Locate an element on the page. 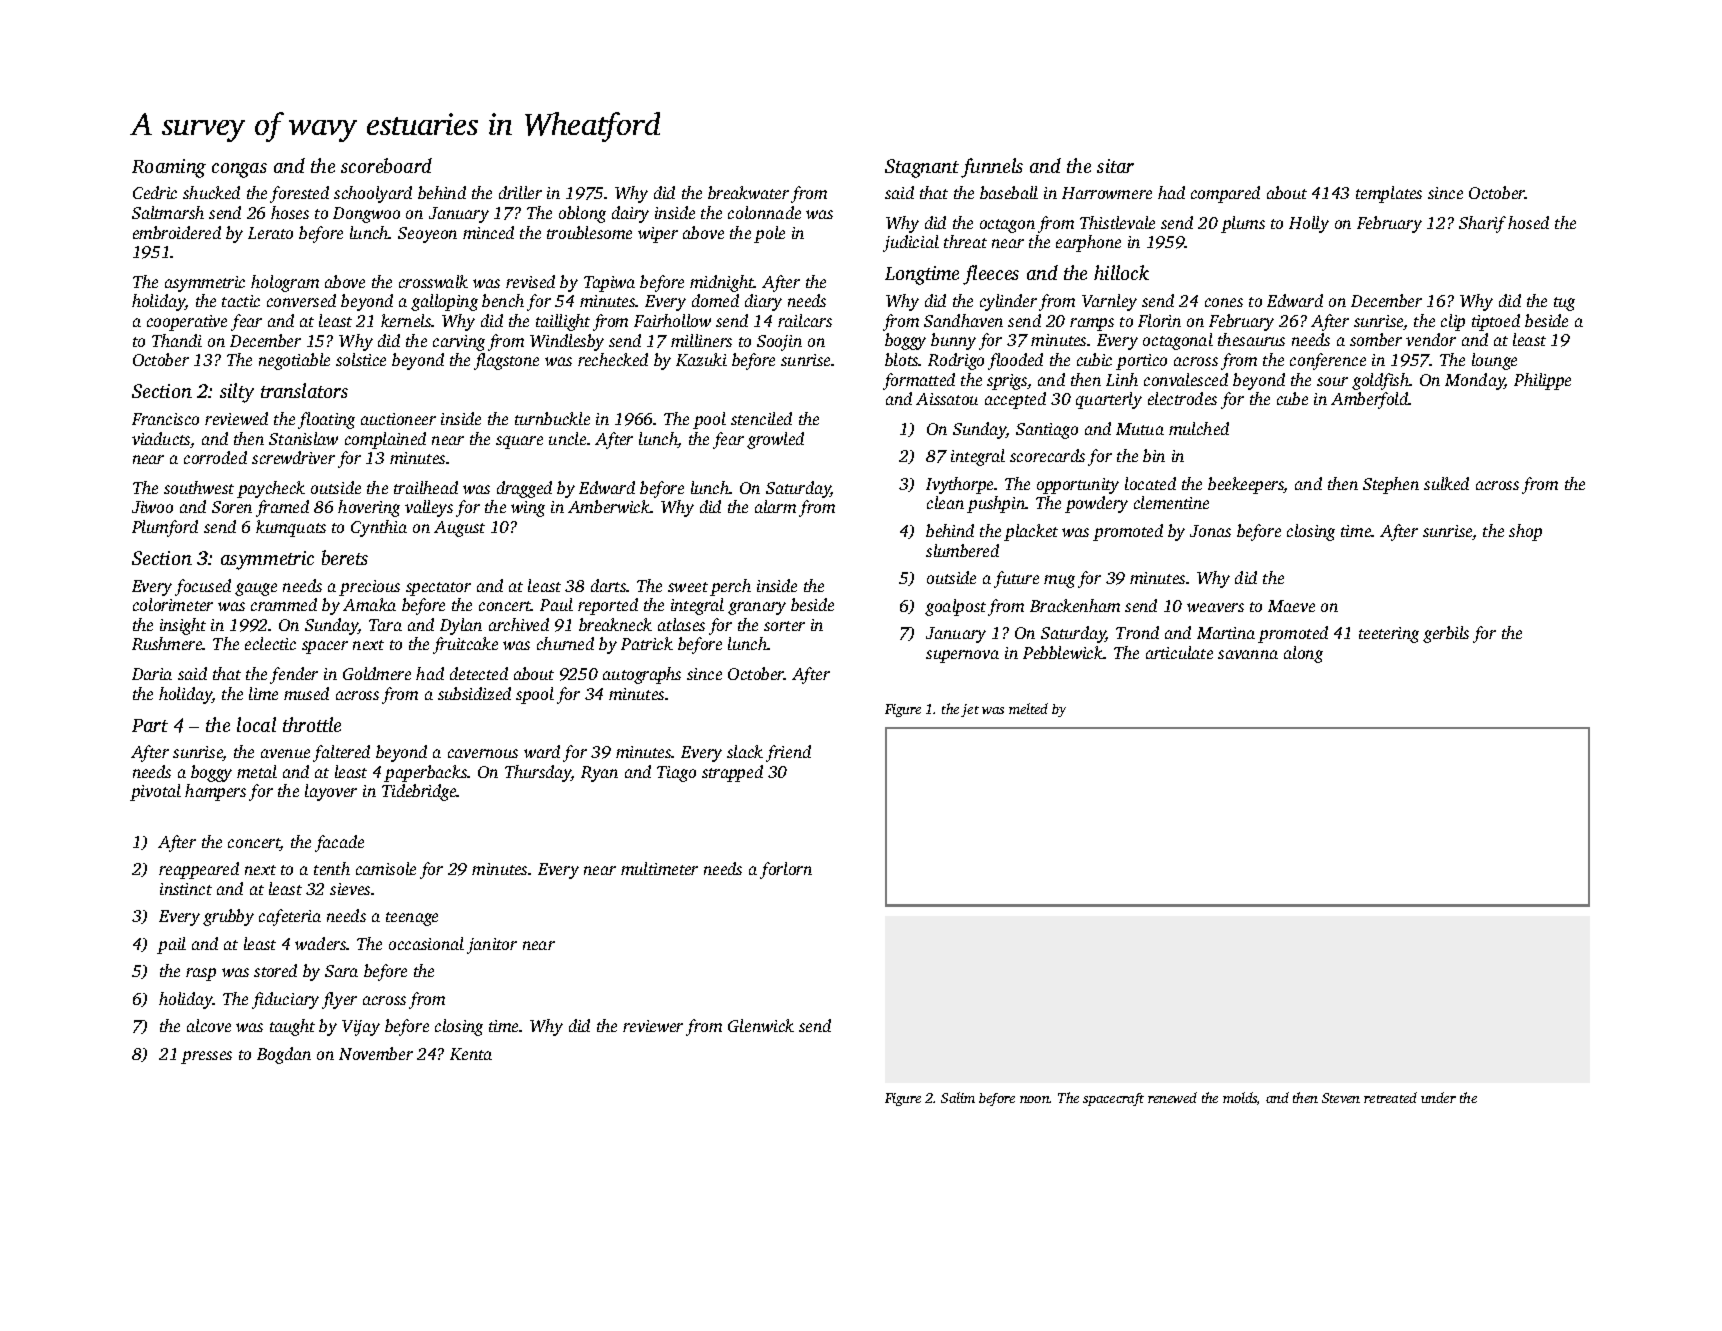 Image resolution: width=1722 pixels, height=1331 pixels. driller is located at coordinates (520, 192).
